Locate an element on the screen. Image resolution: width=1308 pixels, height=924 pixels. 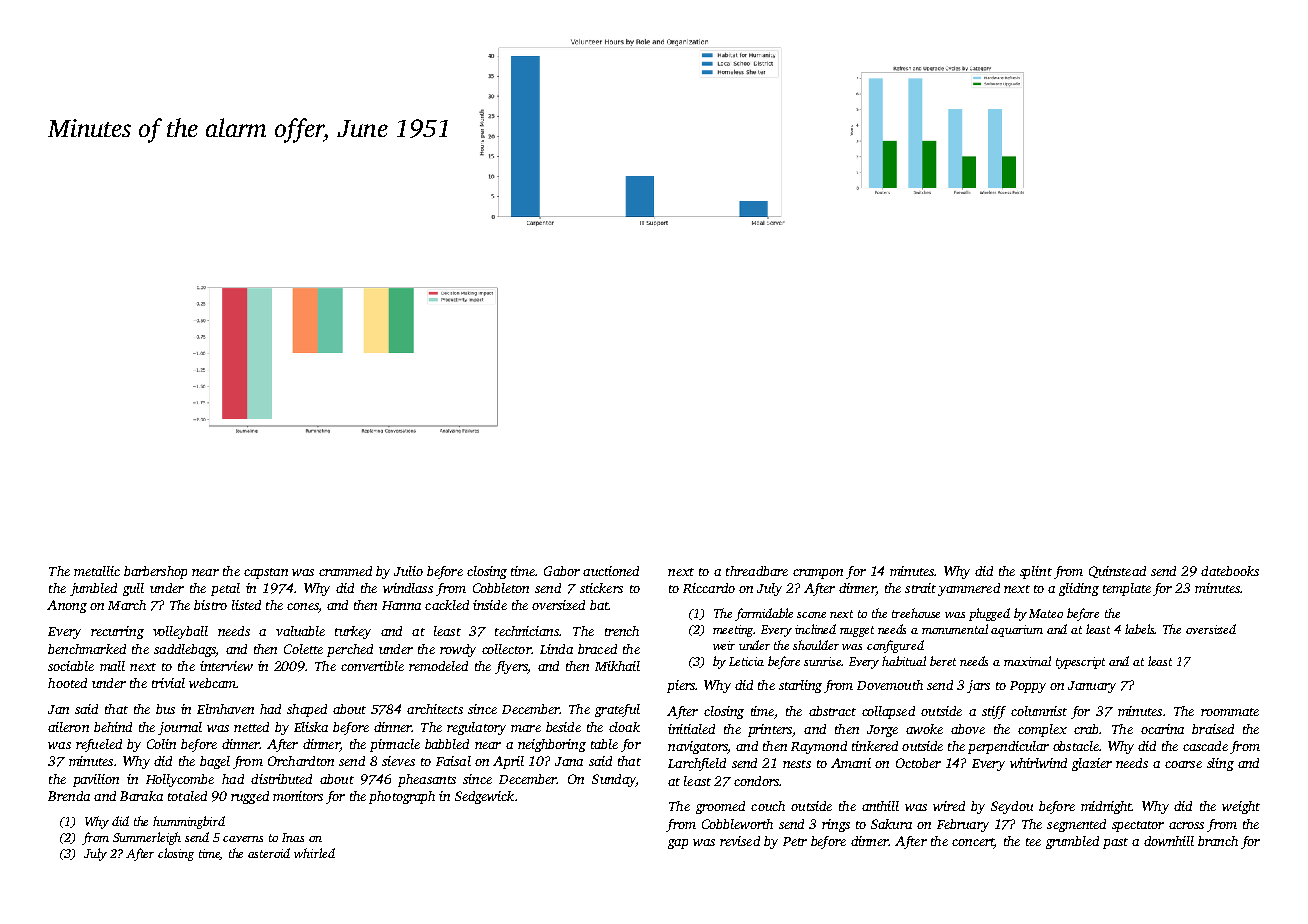
gap is located at coordinates (678, 844).
